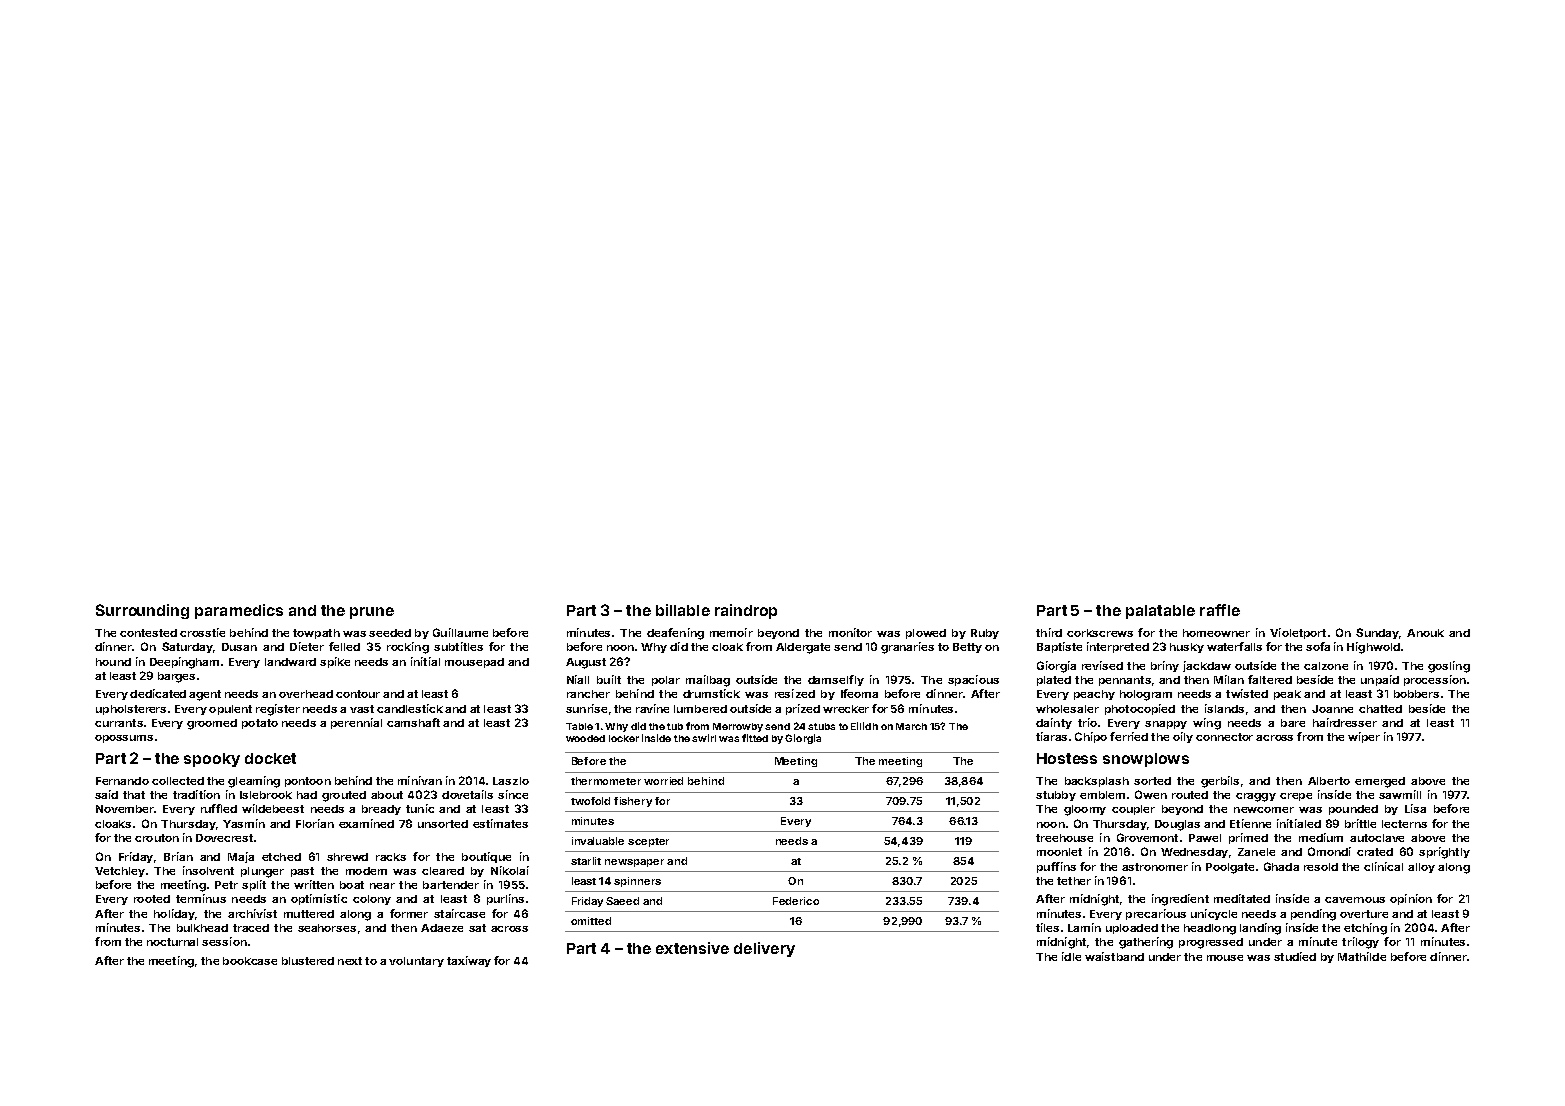 Image resolution: width=1565 pixels, height=1106 pixels. Describe the element at coordinates (764, 949) in the image. I see `delivery` at that location.
